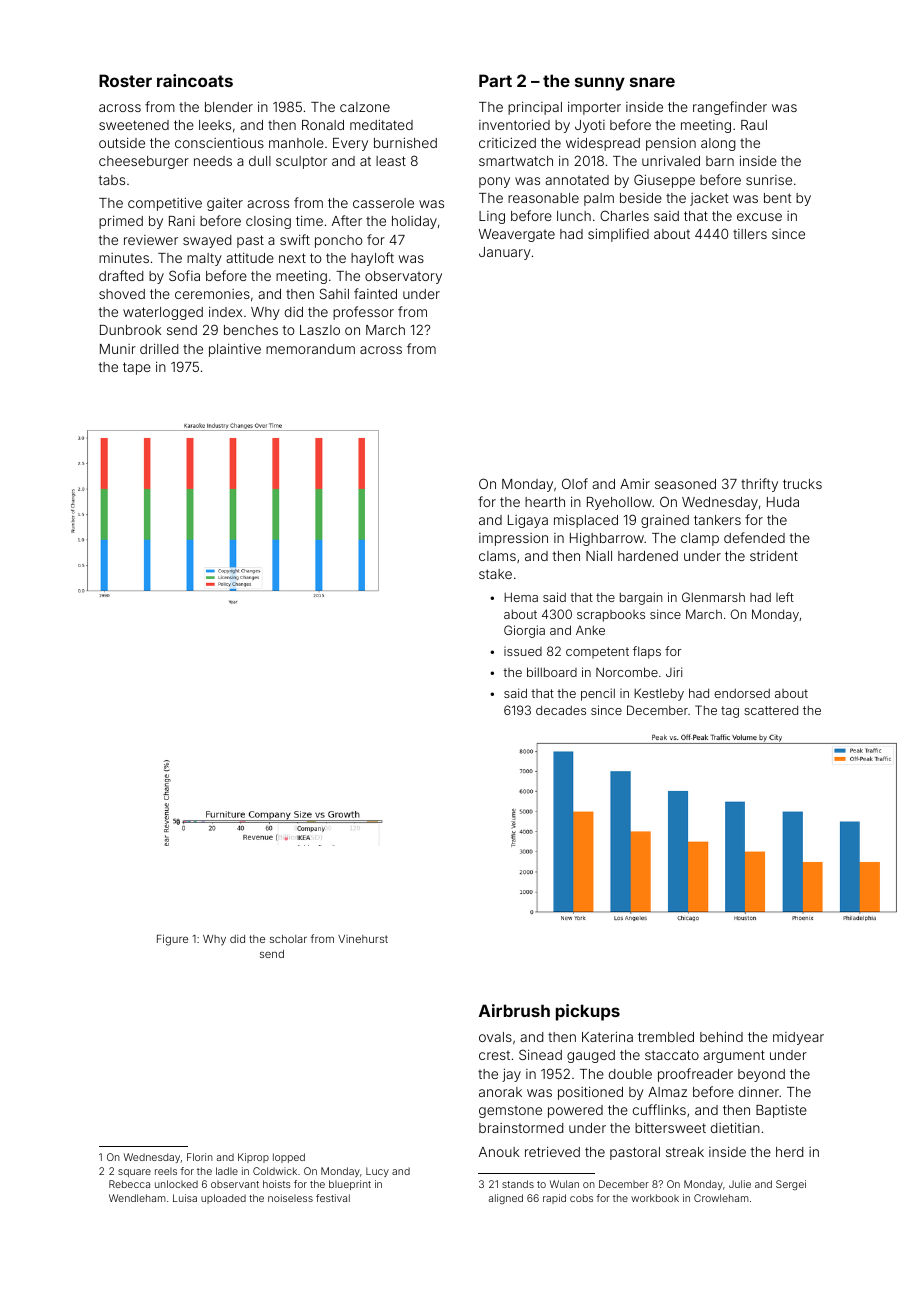  Describe the element at coordinates (721, 1036) in the screenshot. I see `behind` at that location.
